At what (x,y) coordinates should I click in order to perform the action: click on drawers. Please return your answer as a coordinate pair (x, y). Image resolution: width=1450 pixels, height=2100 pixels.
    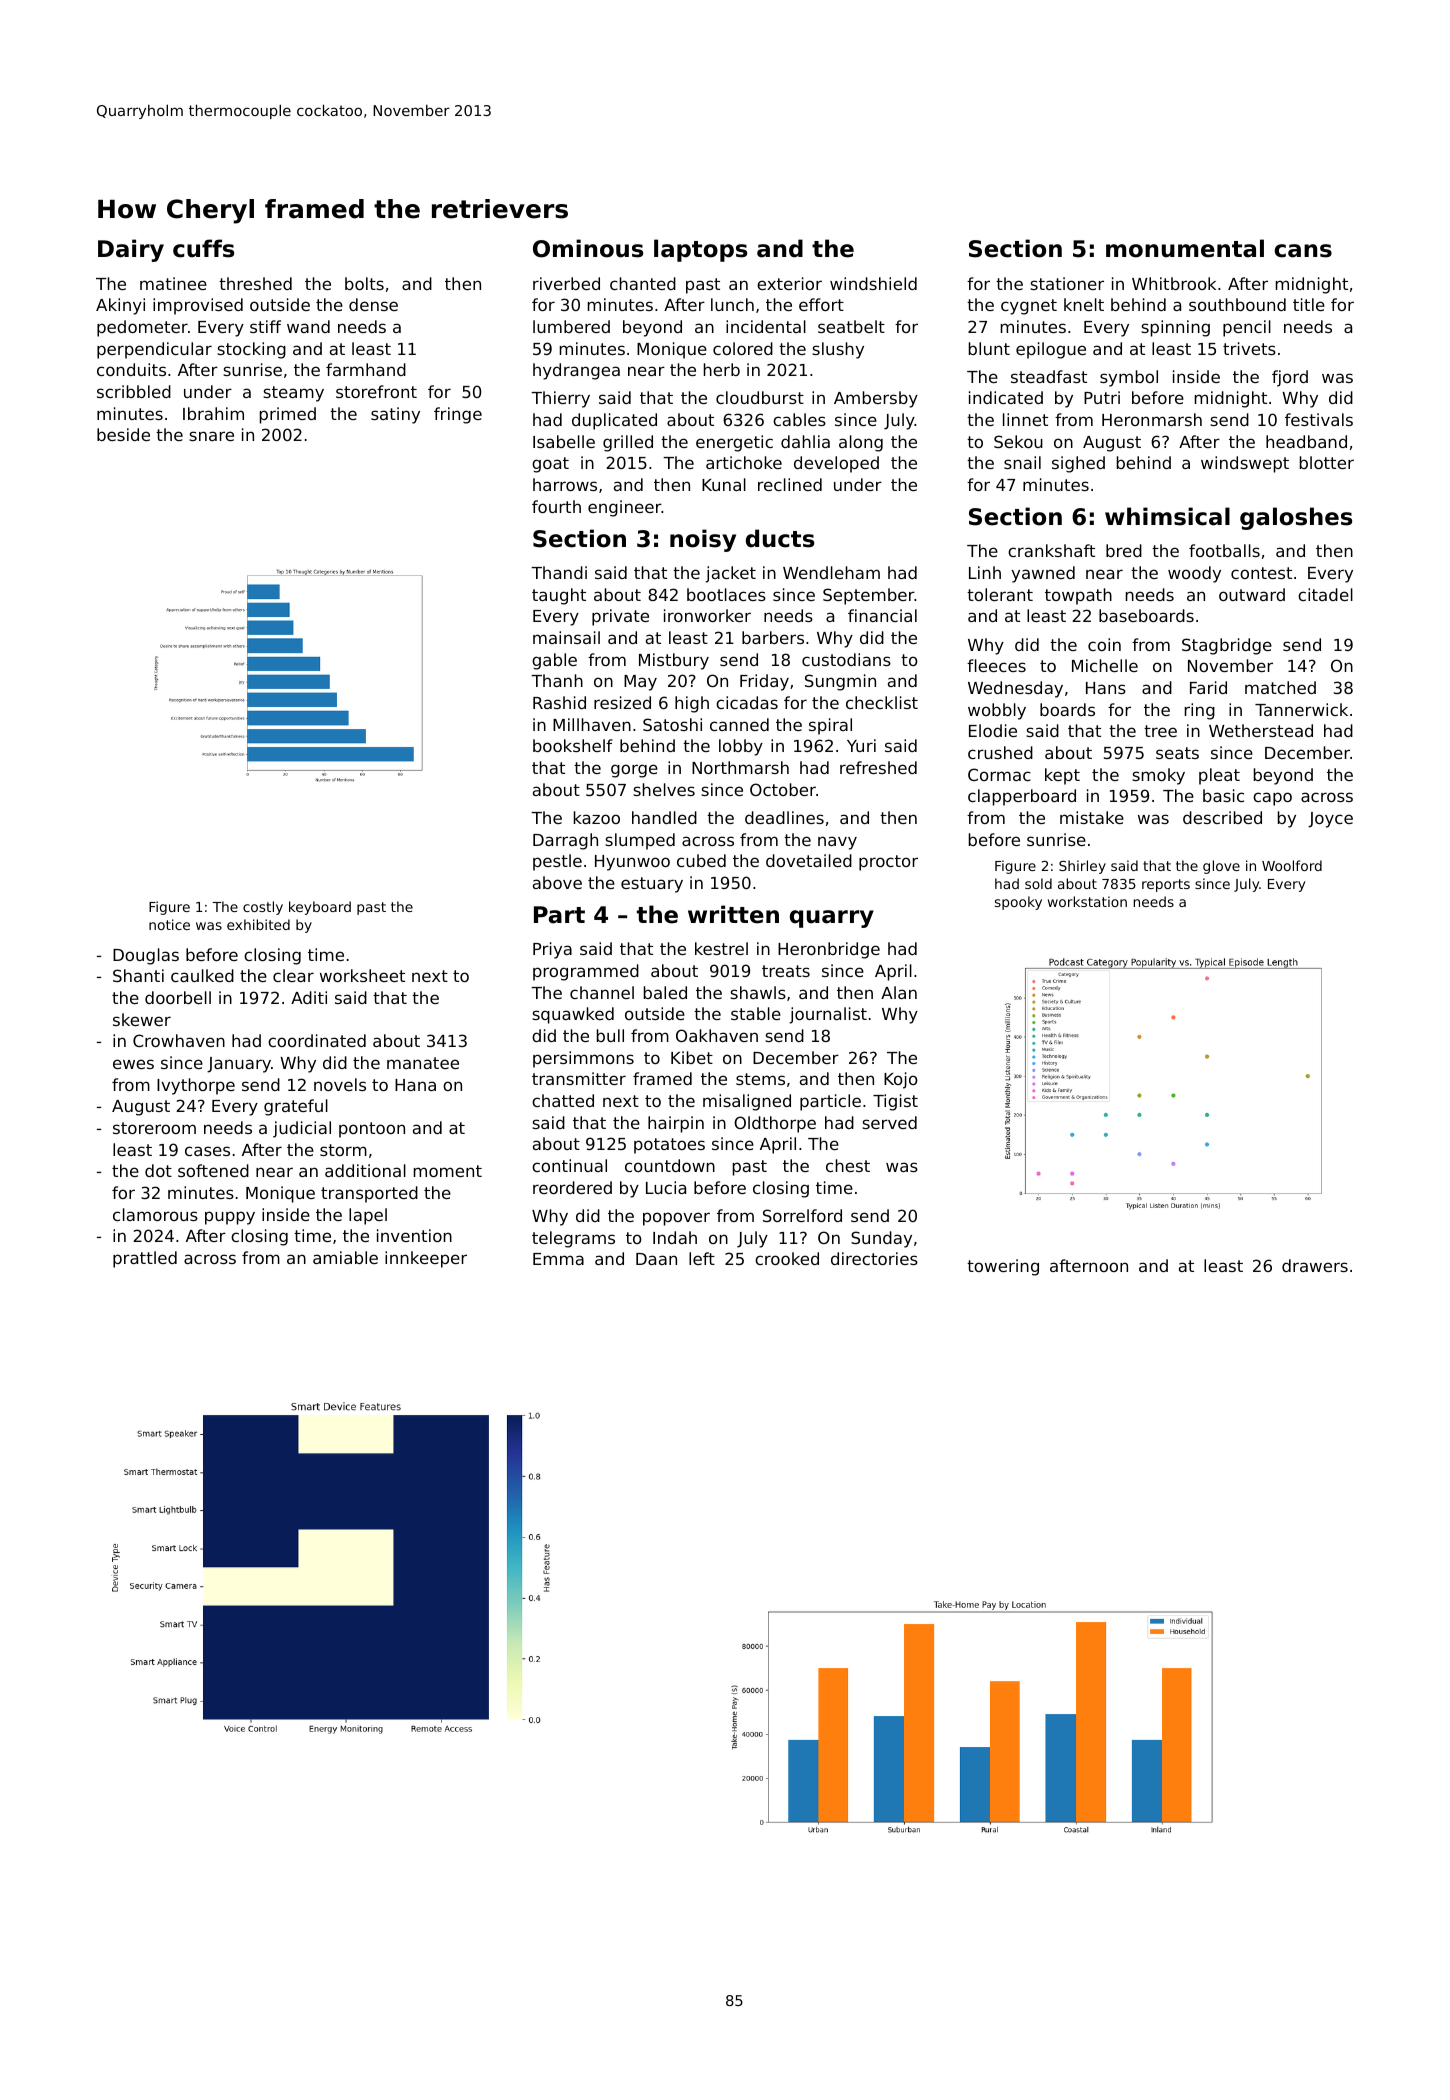
    Looking at the image, I should click on (1315, 1265).
